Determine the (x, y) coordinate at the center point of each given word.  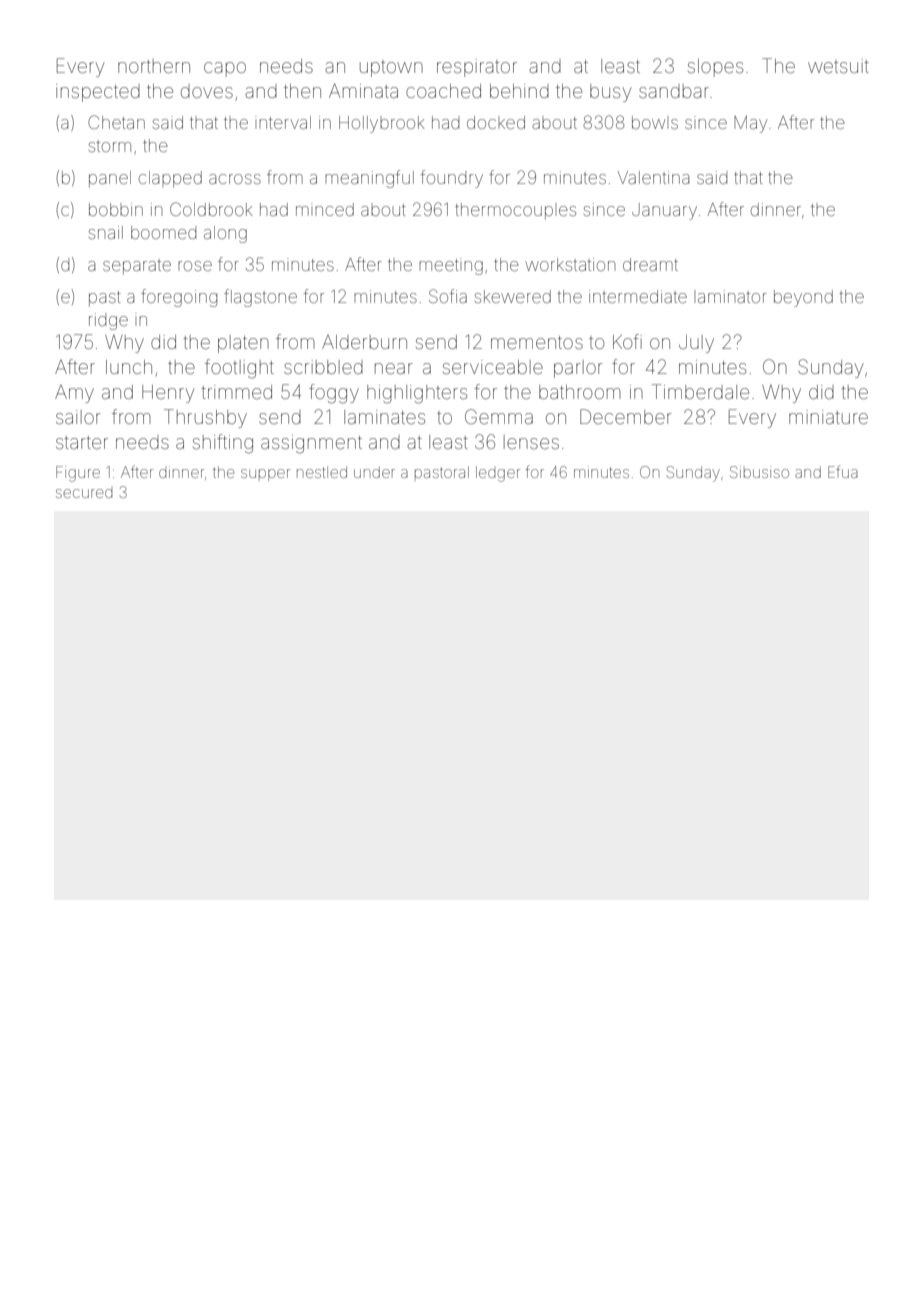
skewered (513, 296)
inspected (98, 93)
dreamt (650, 264)
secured (84, 493)
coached (443, 91)
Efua (843, 471)
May (750, 124)
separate (137, 267)
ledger (498, 474)
